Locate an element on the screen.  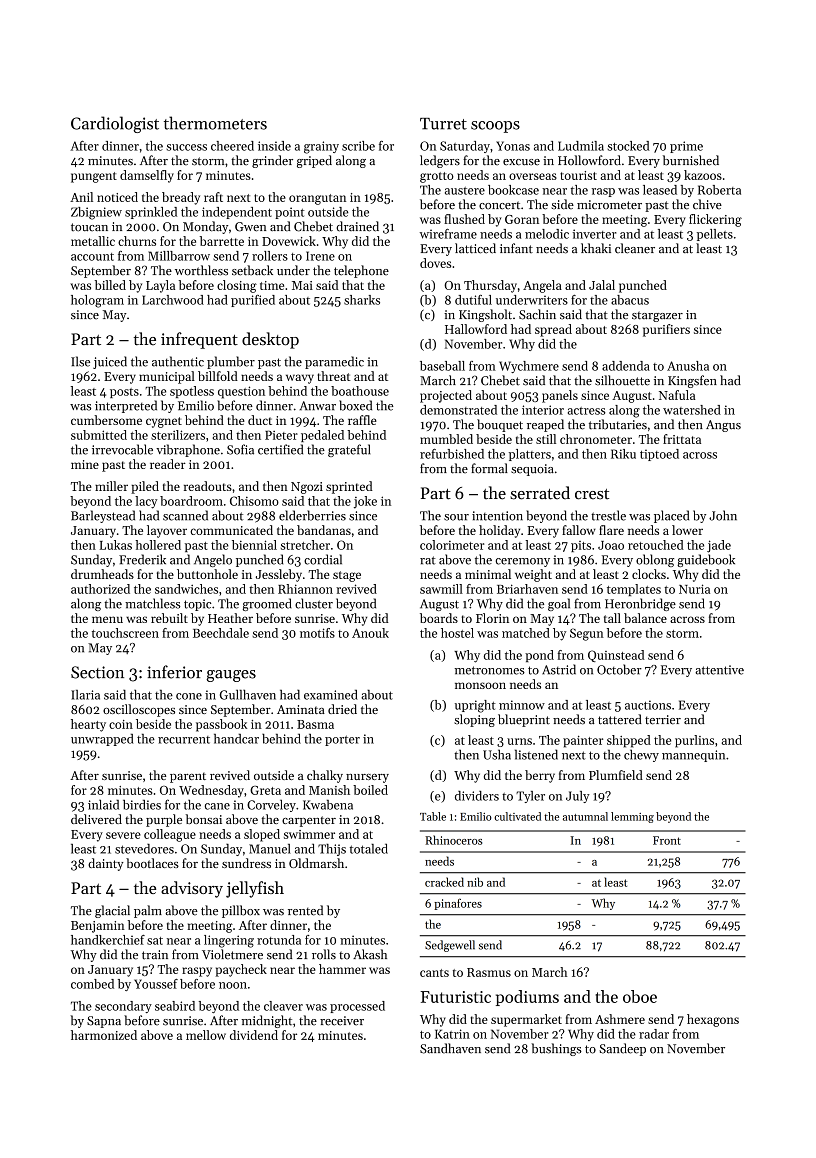
Sandeep is located at coordinates (622, 1049).
